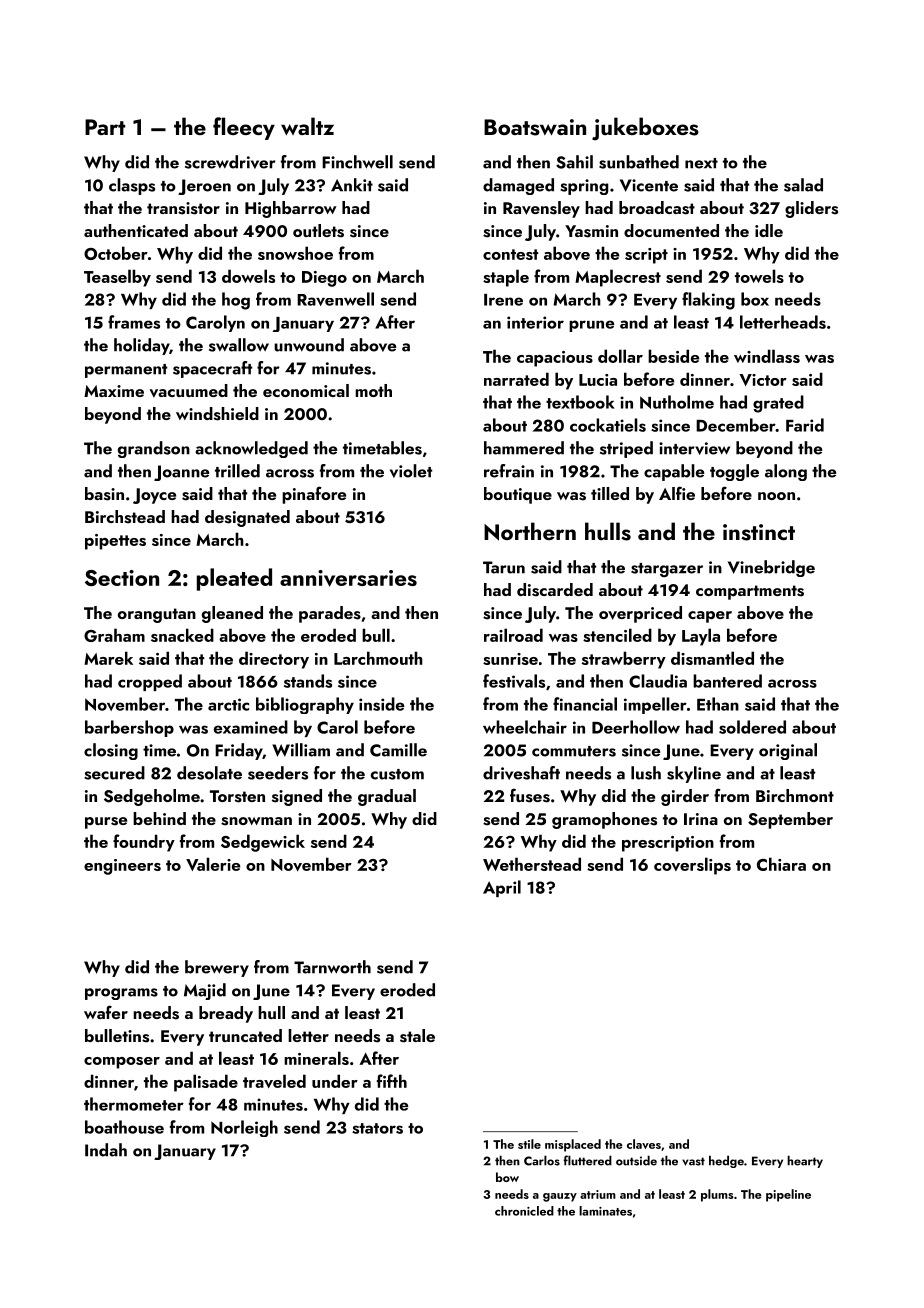 This image has height=1308, width=924. Describe the element at coordinates (244, 1128) in the image. I see `Norleigh` at that location.
